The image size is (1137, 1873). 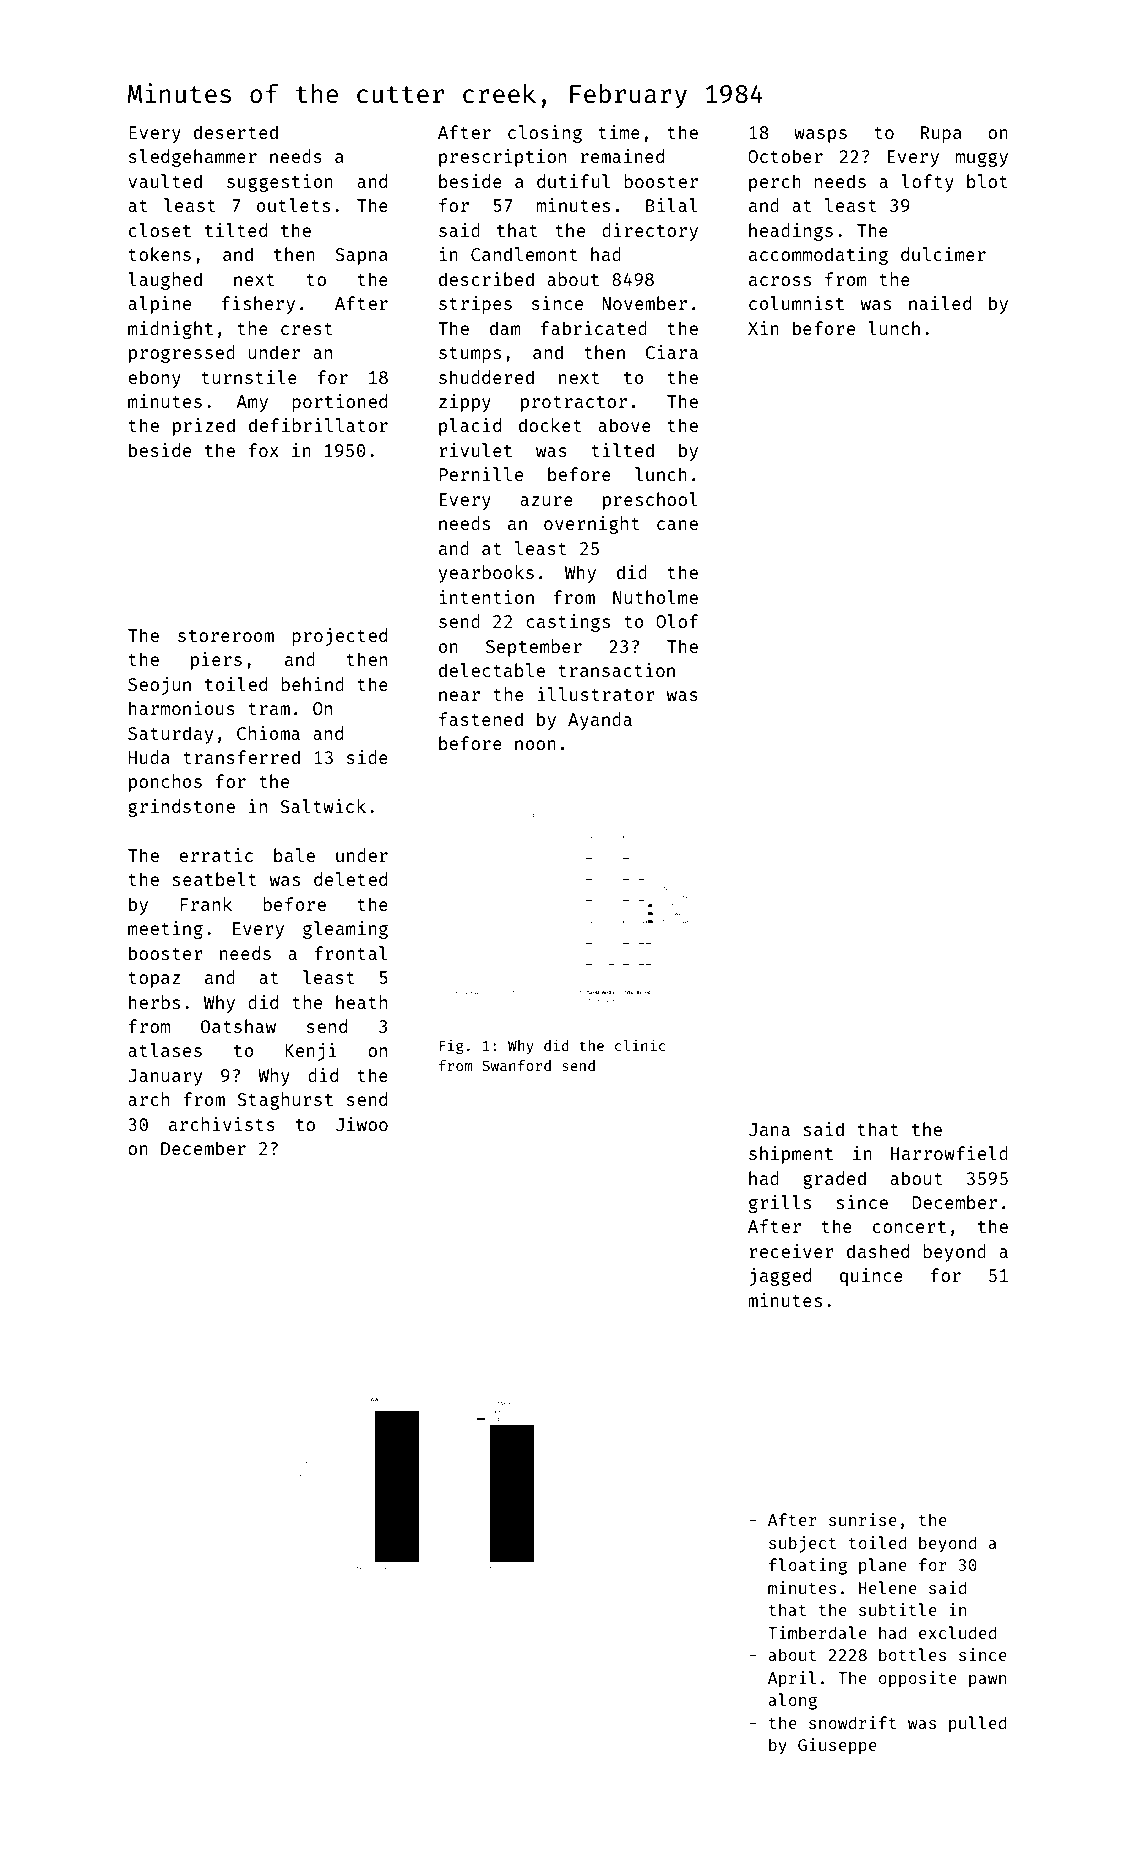 What do you see at coordinates (600, 721) in the page?
I see `Ayanda` at bounding box center [600, 721].
